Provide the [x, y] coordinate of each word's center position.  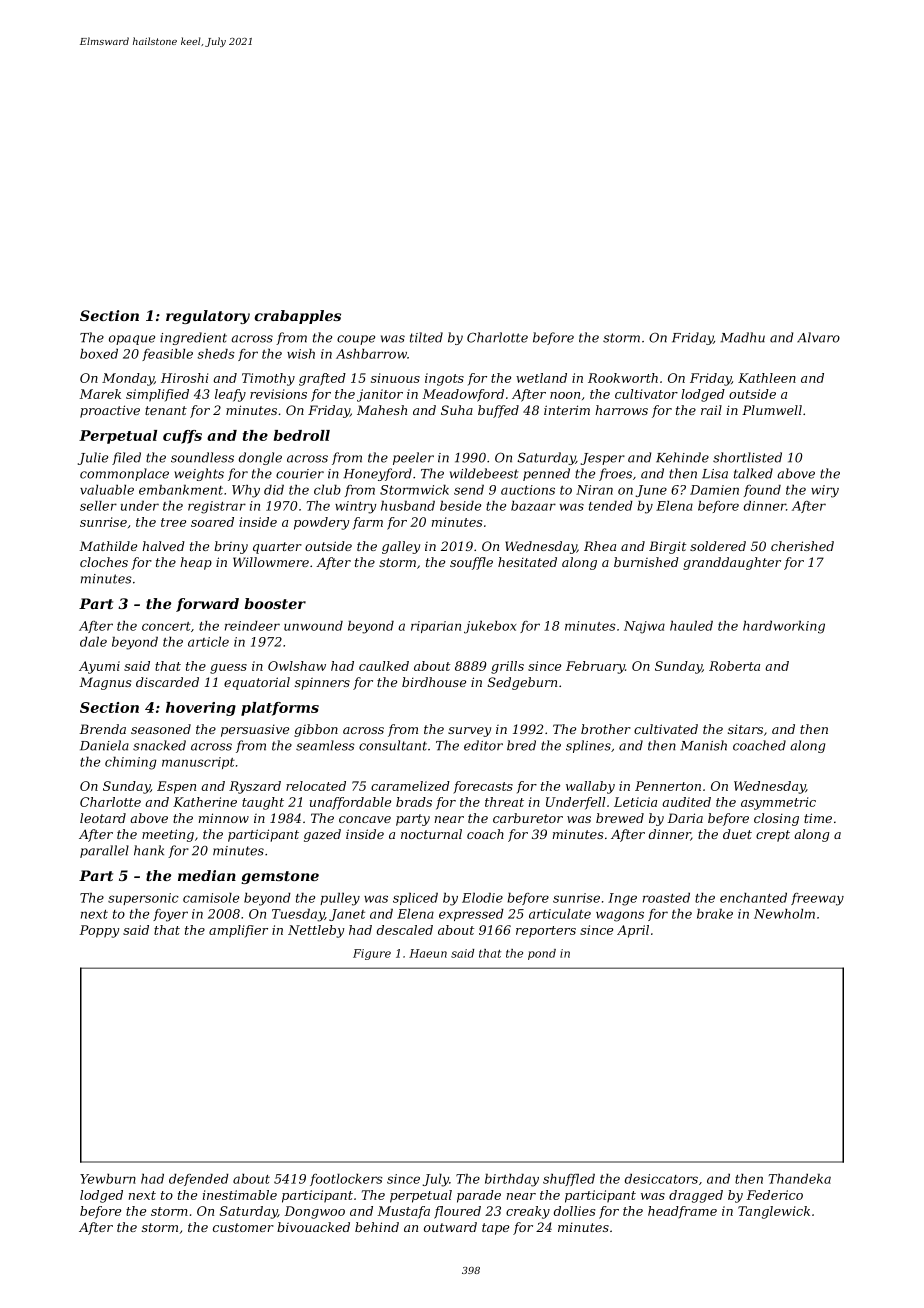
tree [173, 522]
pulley [340, 899]
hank [149, 850]
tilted [426, 337]
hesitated [527, 562]
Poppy [99, 931]
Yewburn [108, 1179]
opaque [132, 340]
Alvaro [818, 337]
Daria [685, 818]
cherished [802, 546]
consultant [393, 745]
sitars [745, 729]
